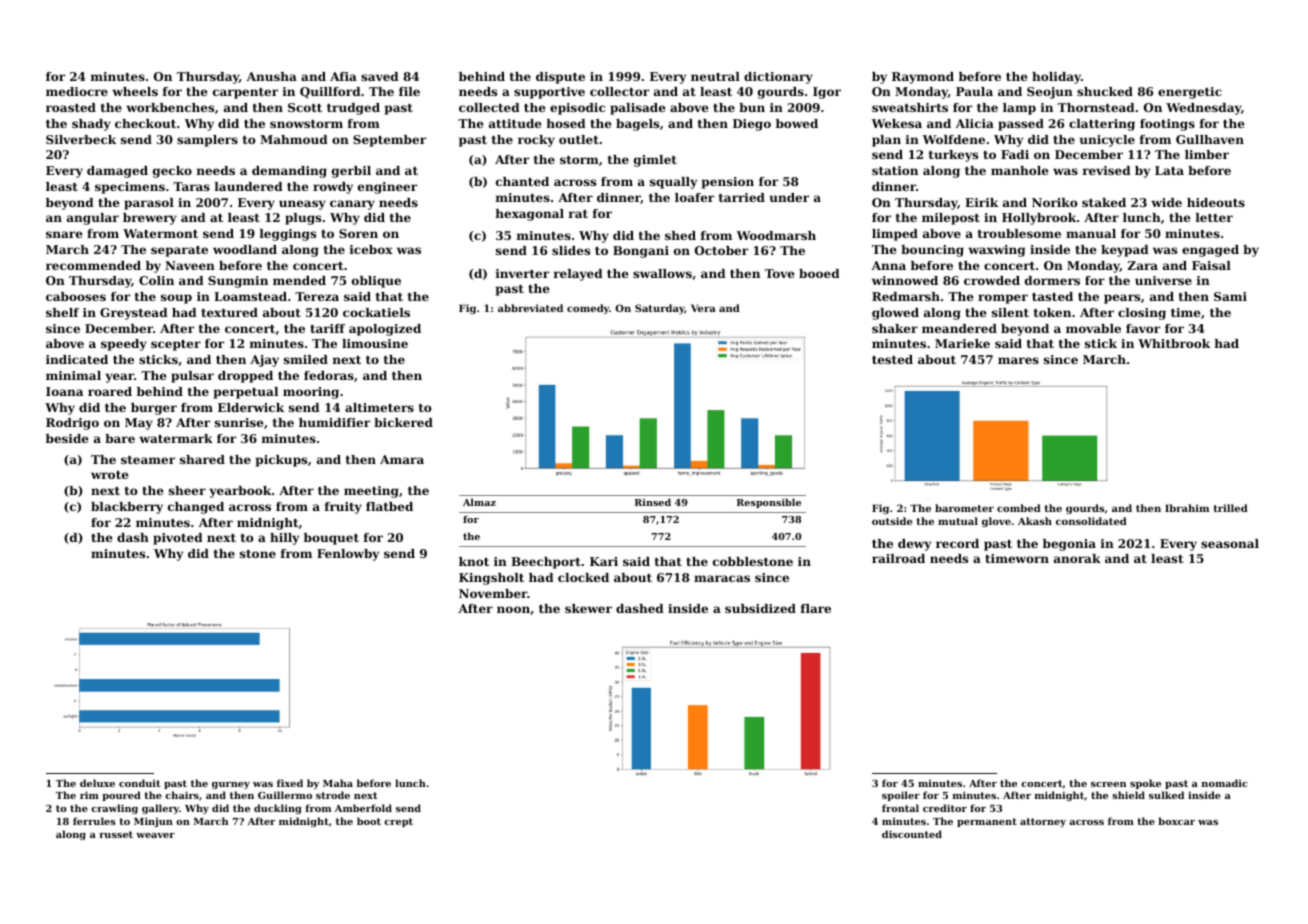 The image size is (1308, 924). I want to click on russet, so click(116, 834).
